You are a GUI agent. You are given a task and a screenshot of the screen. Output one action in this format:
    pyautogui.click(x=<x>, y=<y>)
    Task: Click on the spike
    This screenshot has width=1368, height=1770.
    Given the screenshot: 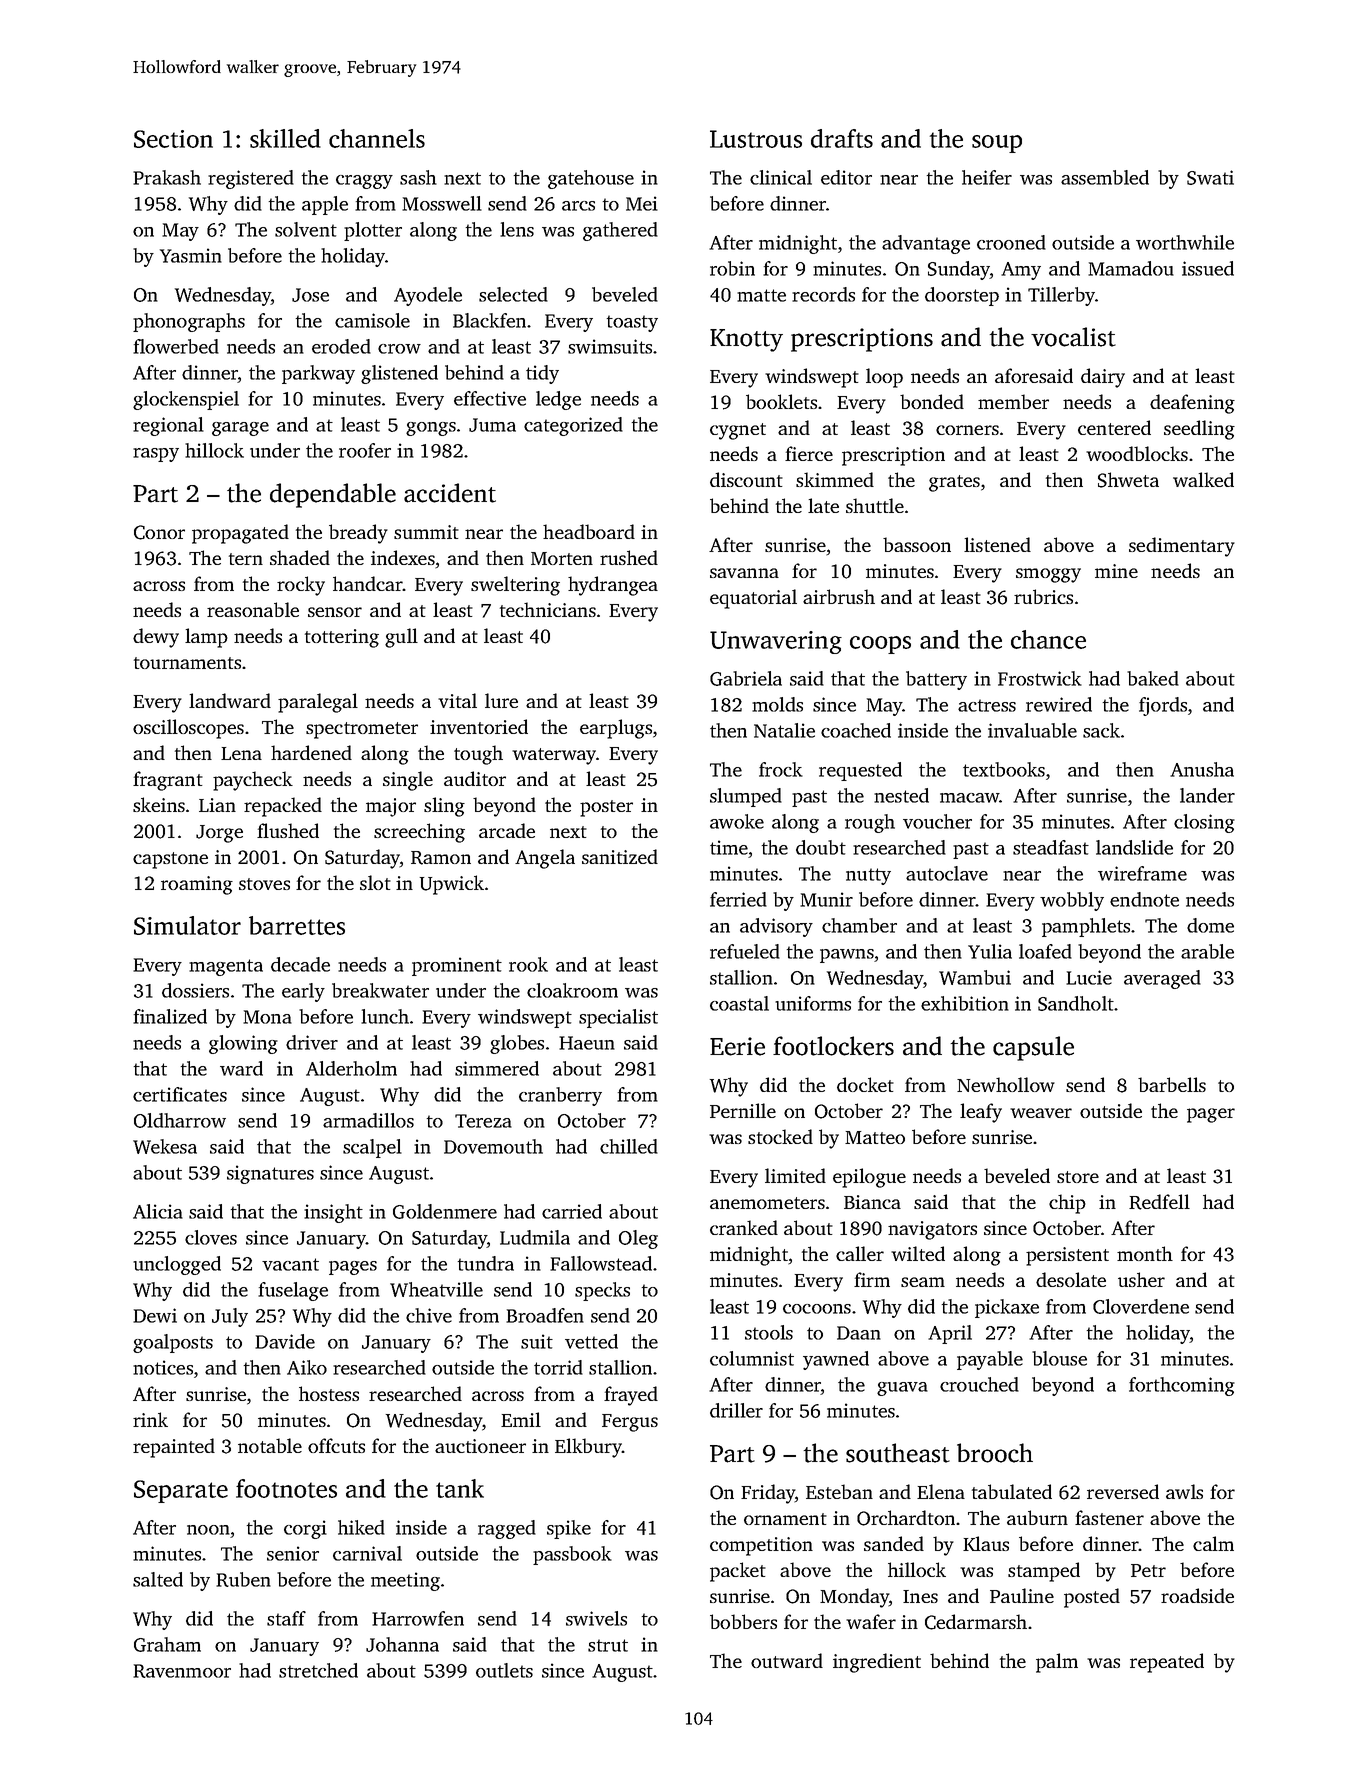 What is the action you would take?
    pyautogui.click(x=569, y=1529)
